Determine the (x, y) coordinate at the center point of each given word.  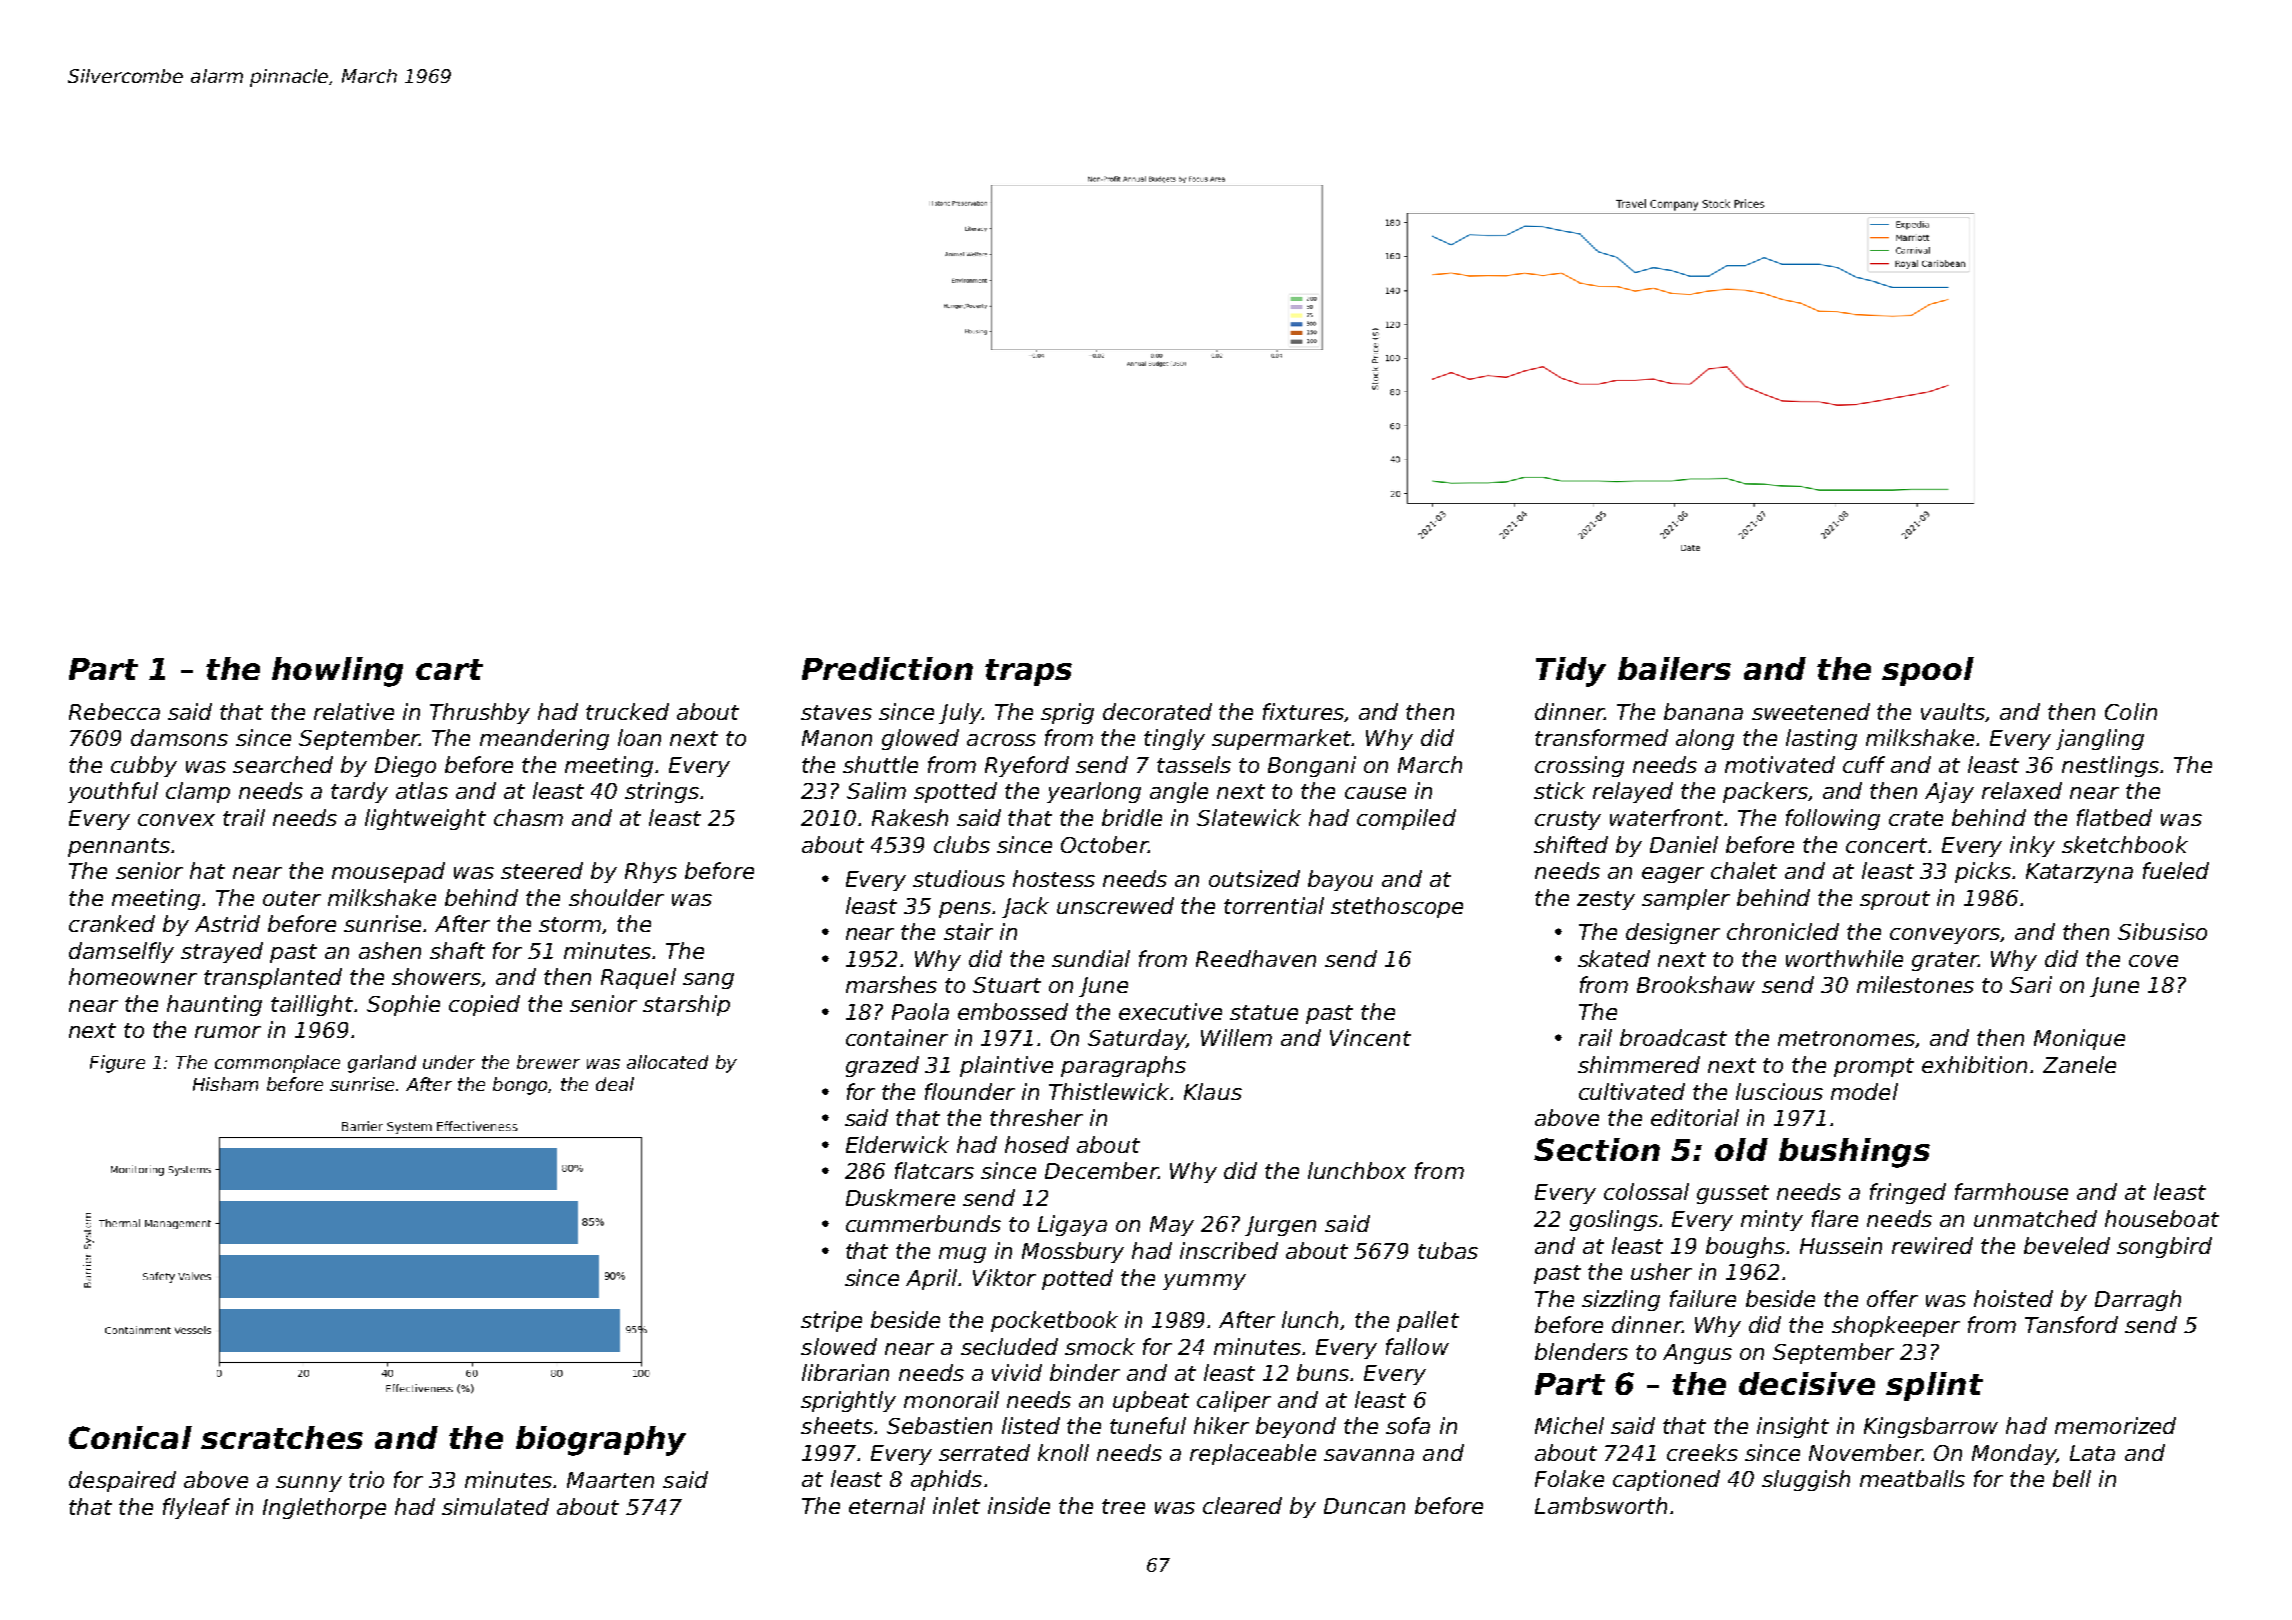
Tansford (2071, 1324)
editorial (1695, 1117)
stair (968, 931)
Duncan (1364, 1506)
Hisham (225, 1084)
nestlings (2110, 766)
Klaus (1213, 1091)
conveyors (1945, 936)
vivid (1017, 1372)
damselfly (121, 952)
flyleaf (196, 1508)
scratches (282, 1437)
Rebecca (114, 711)
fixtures (1303, 711)
